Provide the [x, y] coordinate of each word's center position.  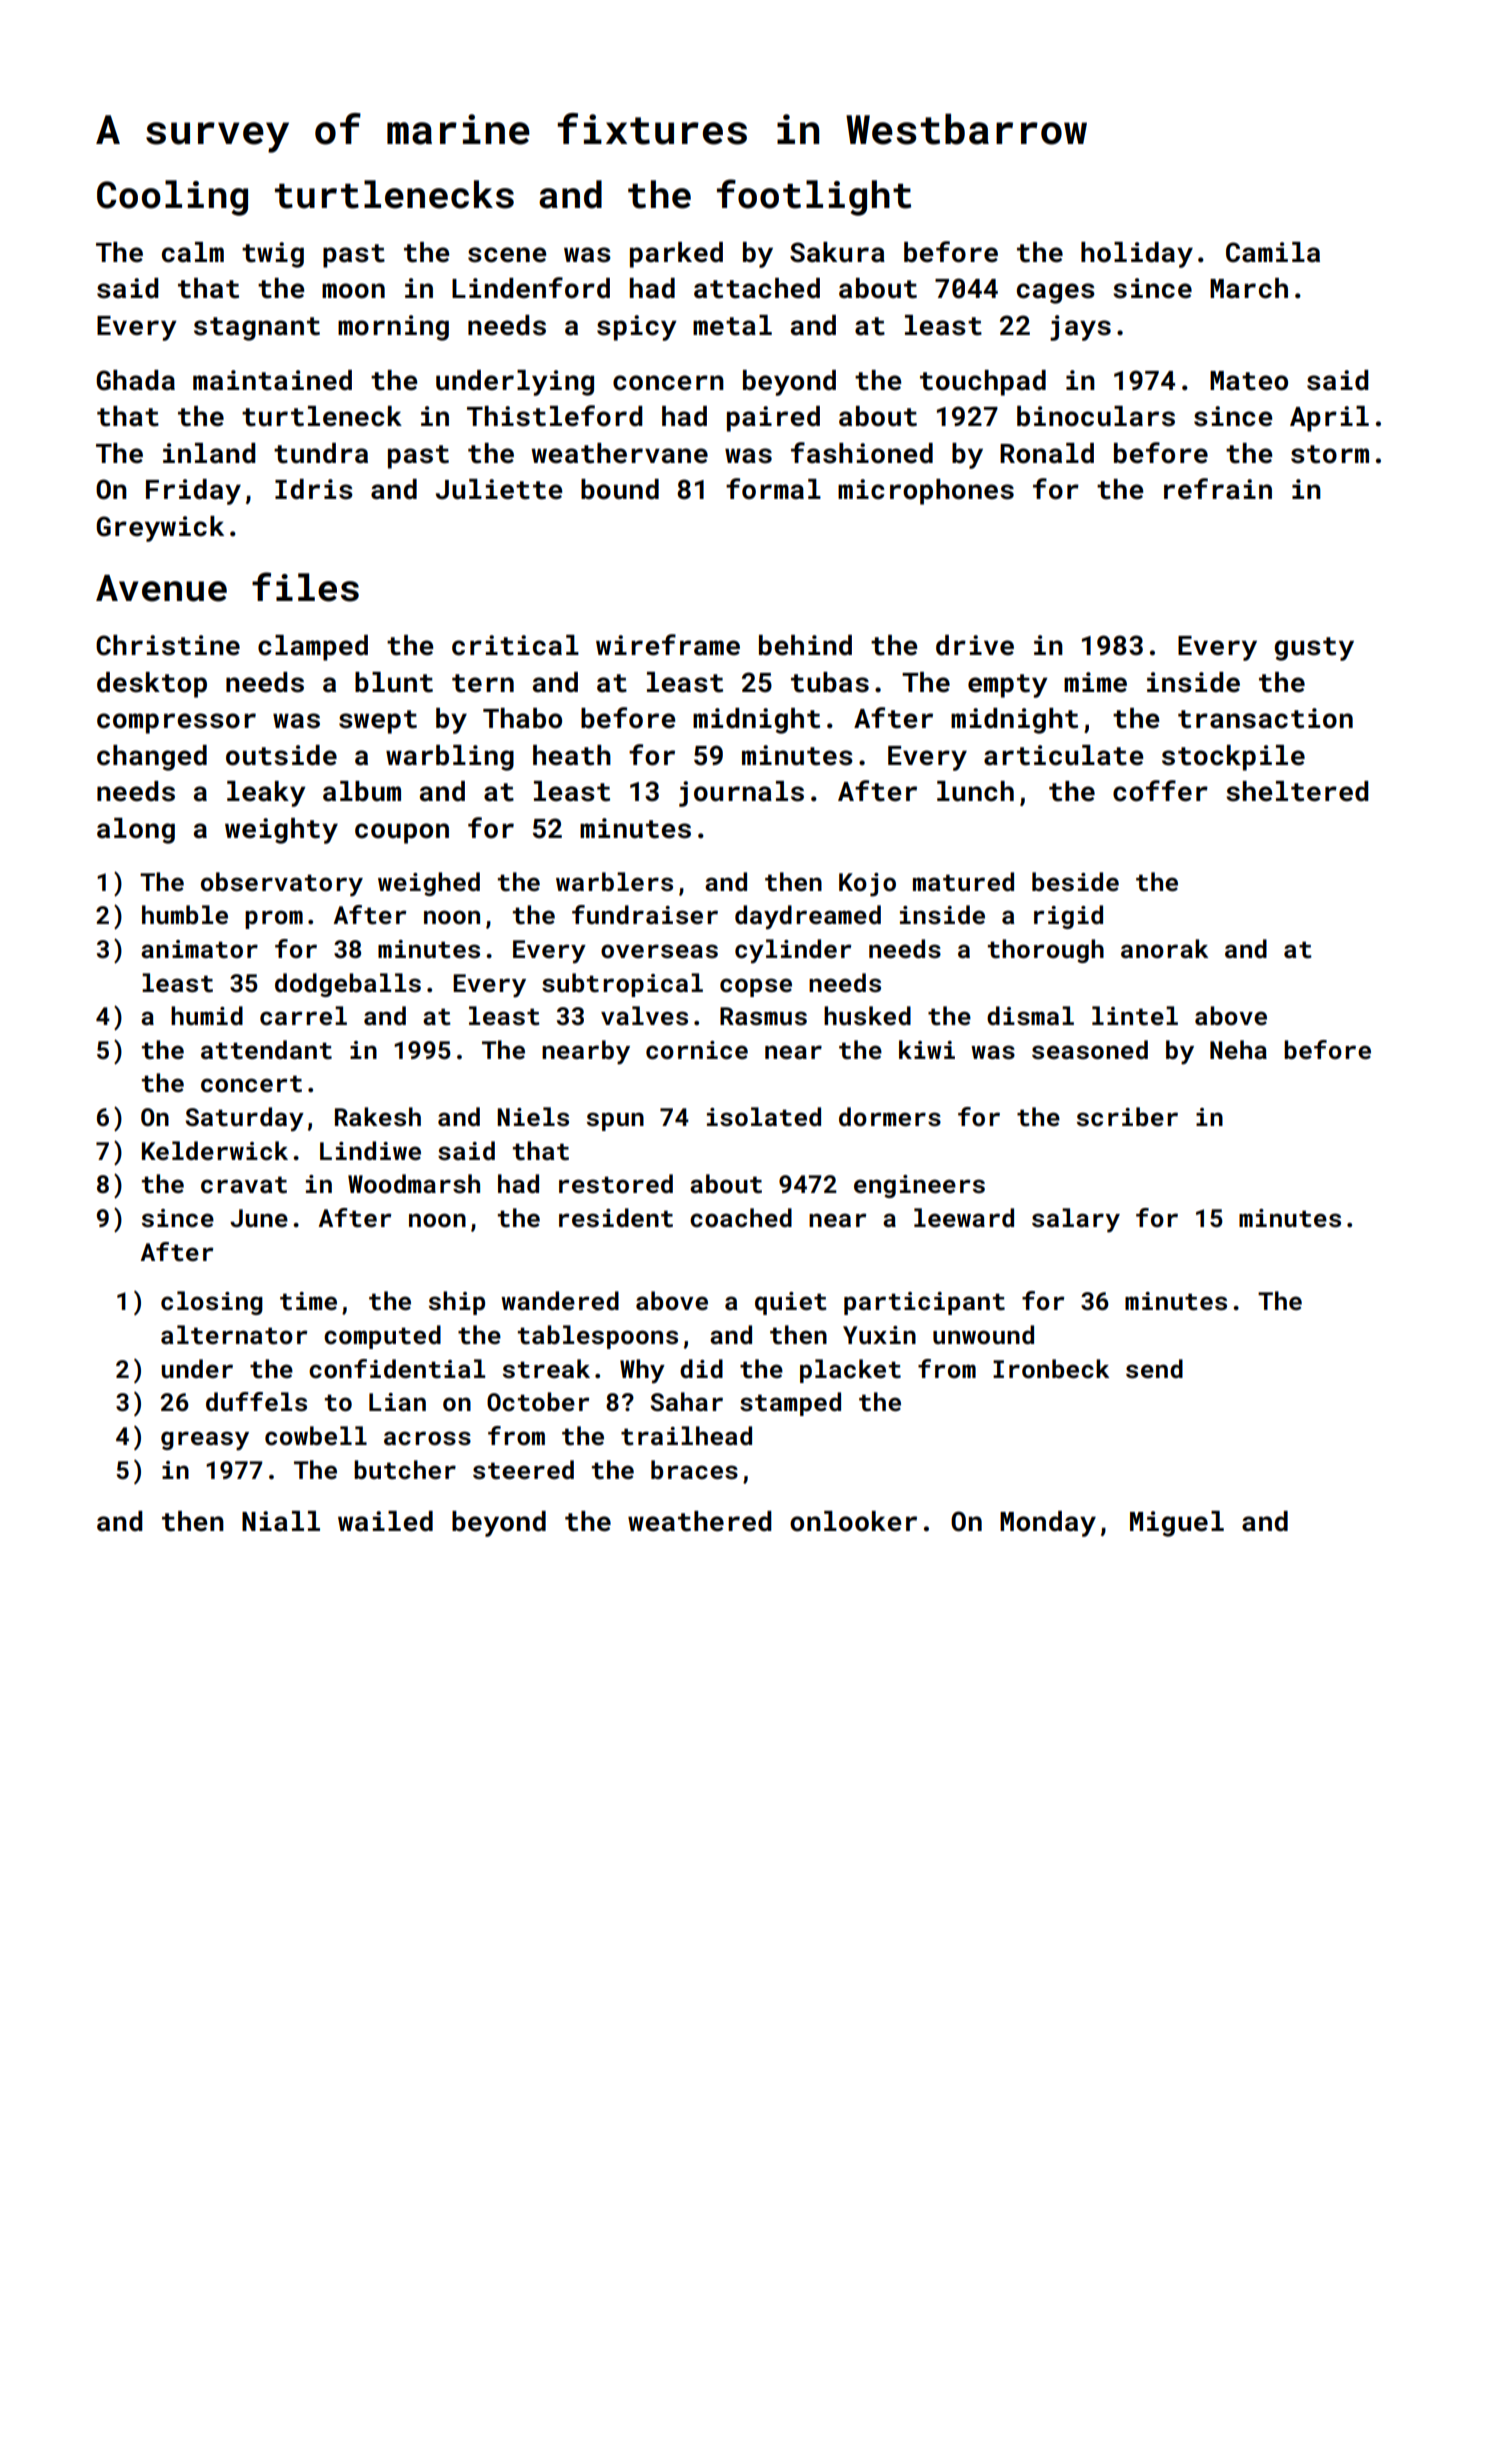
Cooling [172, 198]
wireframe [668, 645]
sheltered [1297, 791]
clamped [313, 648]
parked [676, 255]
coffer [1160, 791]
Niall [281, 1521]
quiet [791, 1303]
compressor [176, 723]
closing [212, 1303]
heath [572, 755]
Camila [1273, 252]
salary [1076, 1220]
